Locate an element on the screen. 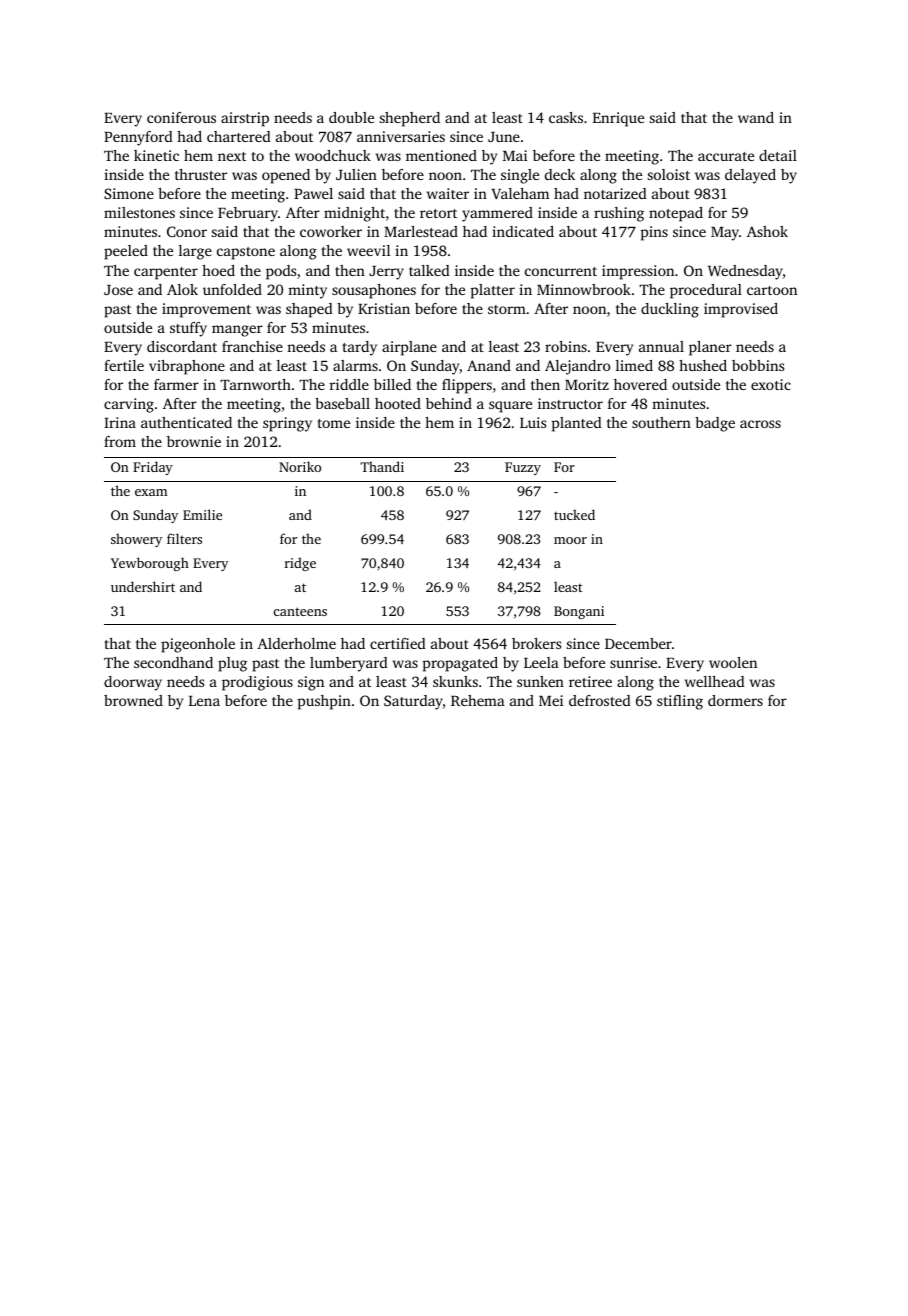 This screenshot has width=908, height=1316. pins is located at coordinates (654, 233).
